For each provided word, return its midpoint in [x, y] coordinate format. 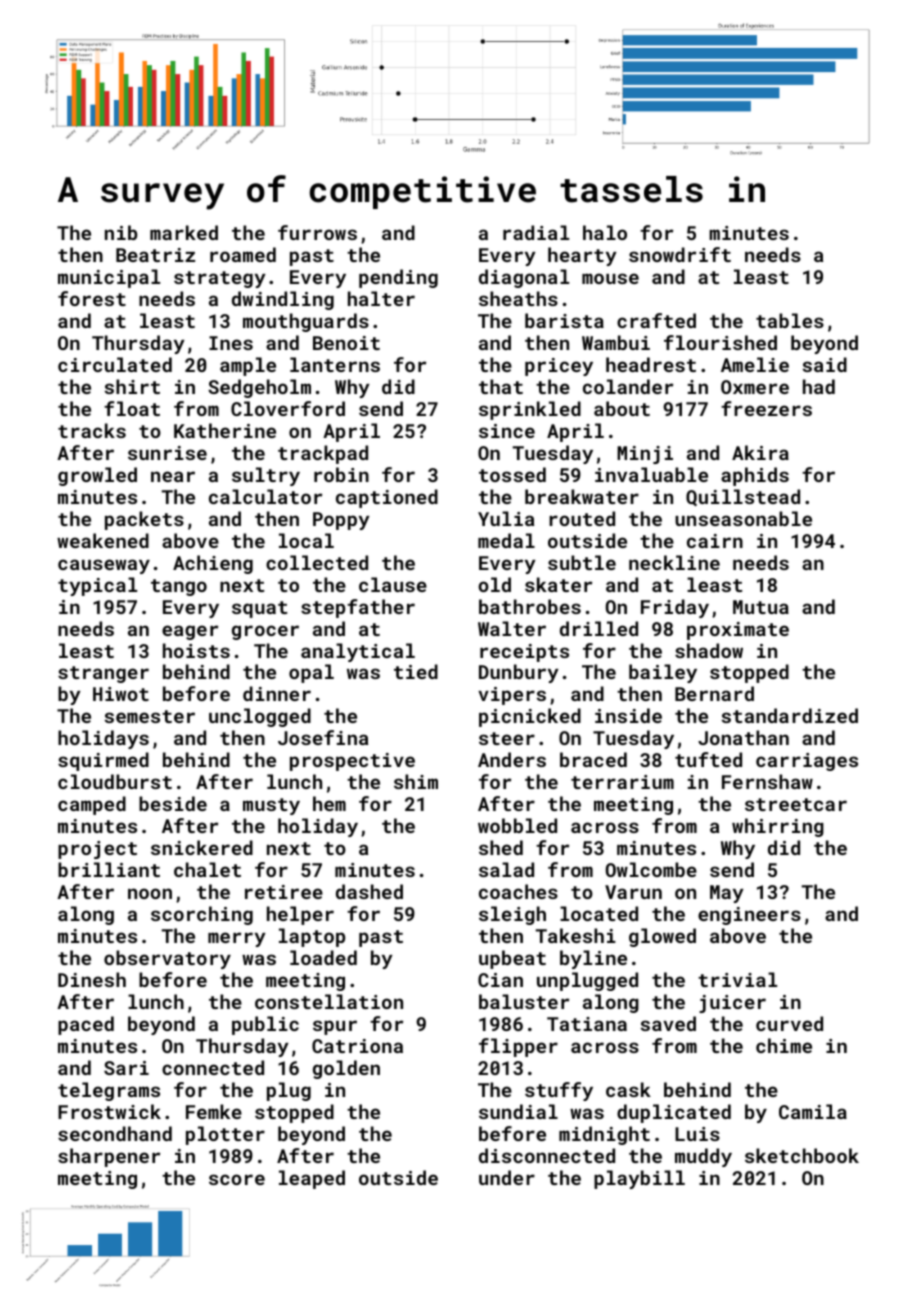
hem [329, 803]
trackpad [323, 454]
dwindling [283, 300]
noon [150, 893]
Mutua [761, 607]
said [825, 364]
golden [346, 1069]
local [306, 540]
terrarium [622, 782]
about [622, 408]
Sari [126, 1068]
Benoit [346, 343]
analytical [358, 652]
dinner [277, 693]
